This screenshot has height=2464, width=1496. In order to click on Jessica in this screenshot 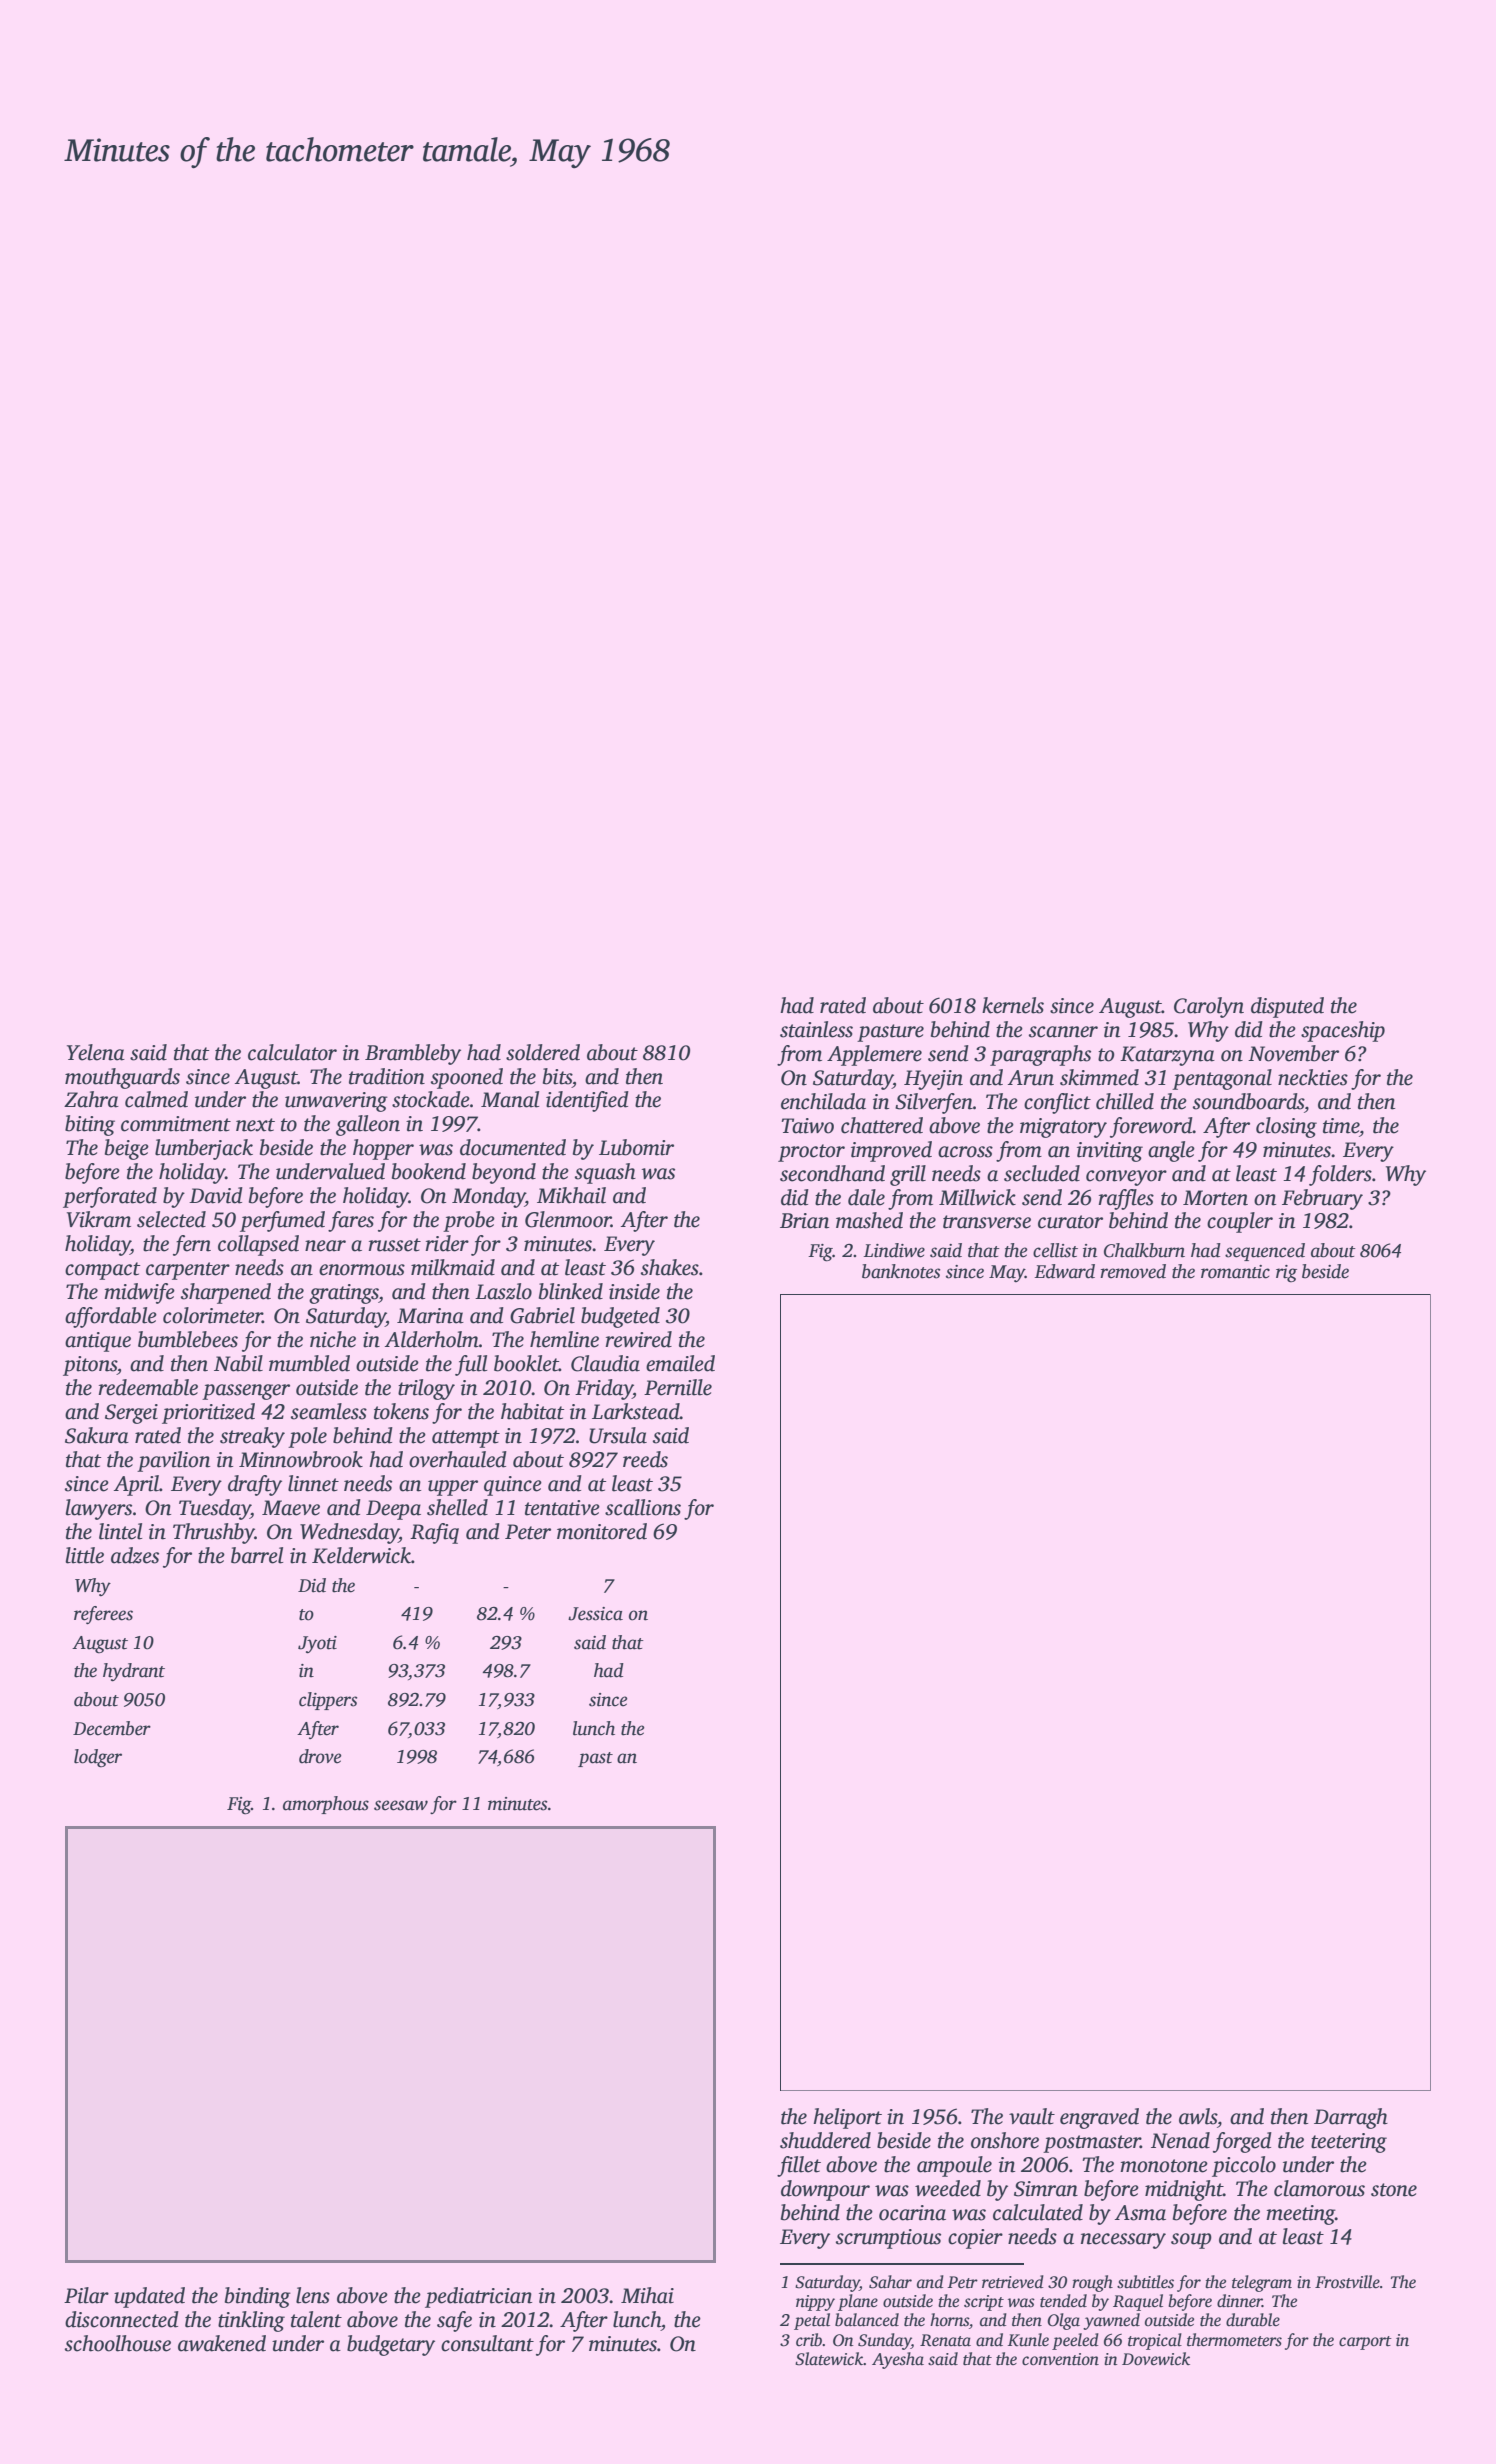, I will do `click(595, 1614)`.
